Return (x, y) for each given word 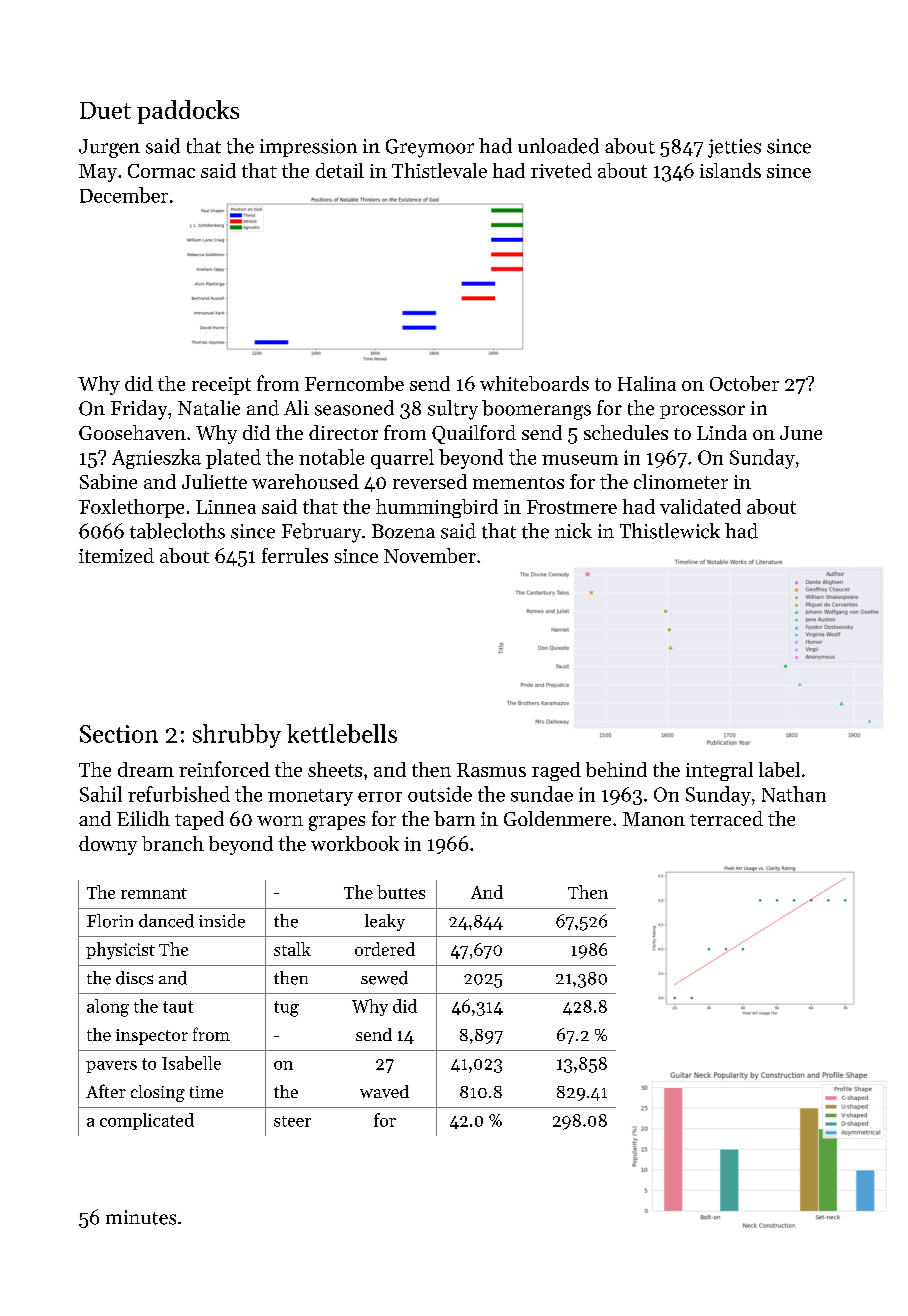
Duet (105, 110)
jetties (734, 148)
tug (286, 1009)
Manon (654, 819)
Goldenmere (557, 818)
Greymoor (430, 148)
